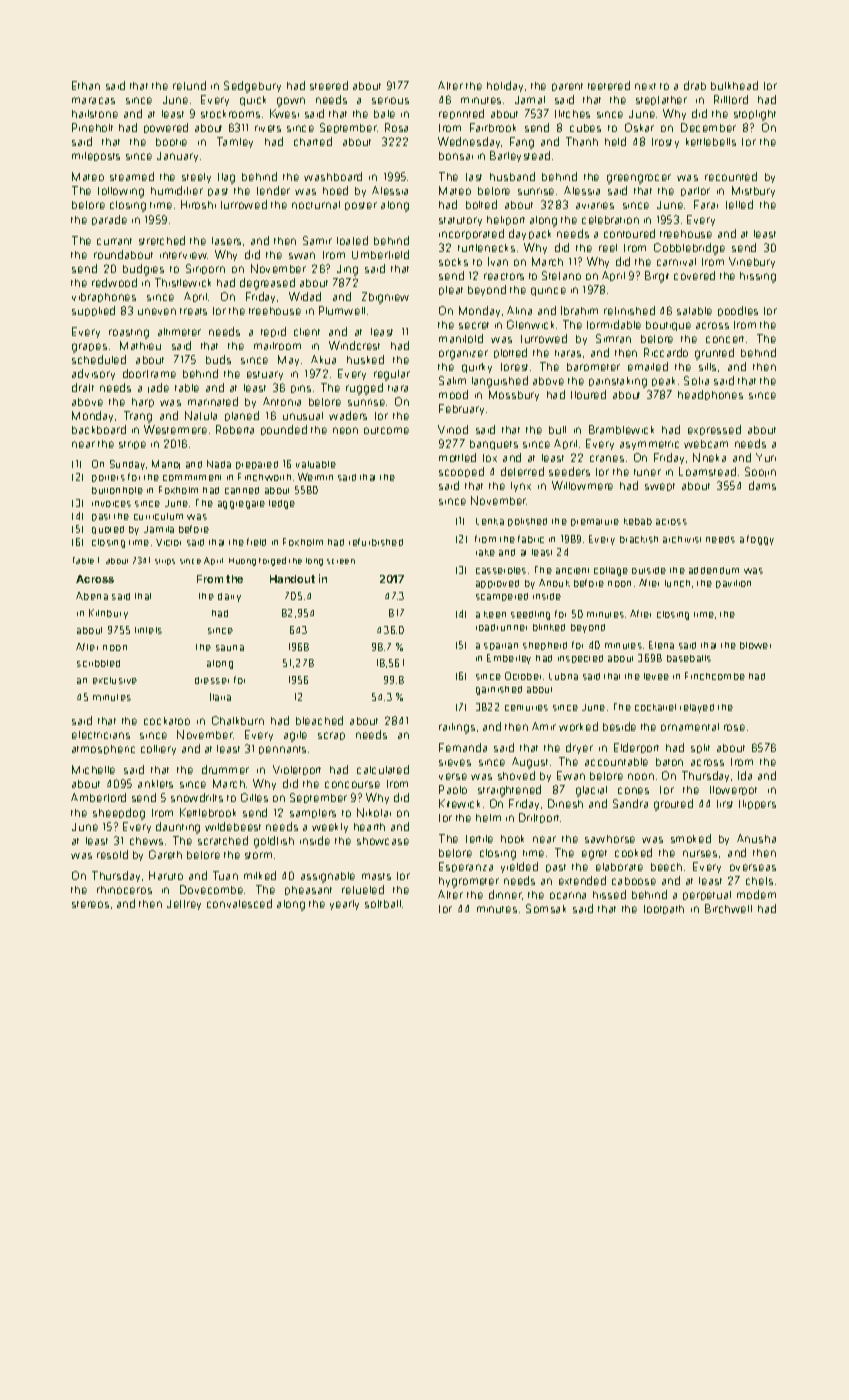 Image resolution: width=849 pixels, height=1400 pixels. Describe the element at coordinates (695, 85) in the screenshot. I see `drab` at that location.
